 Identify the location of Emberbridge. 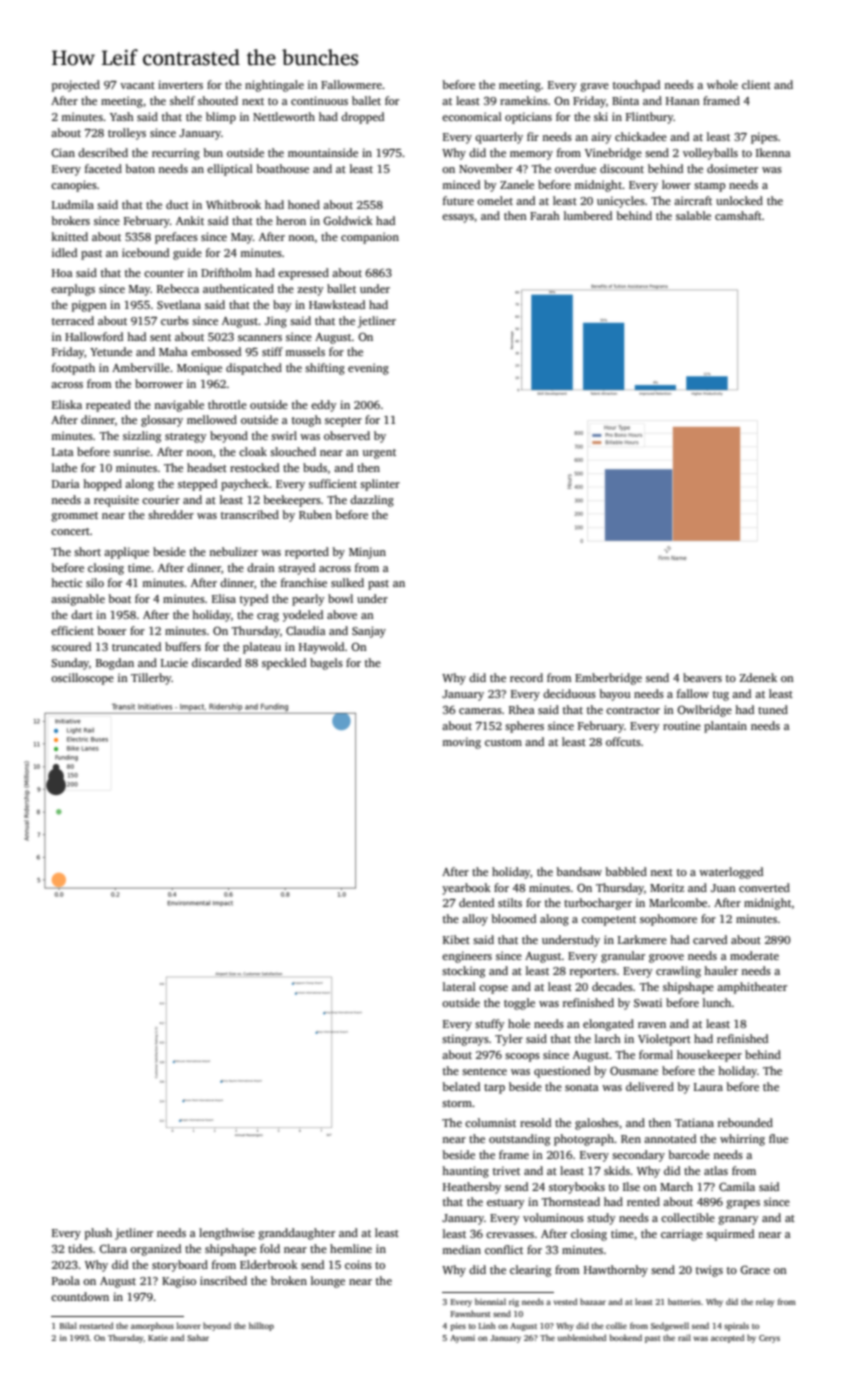
(608, 679).
